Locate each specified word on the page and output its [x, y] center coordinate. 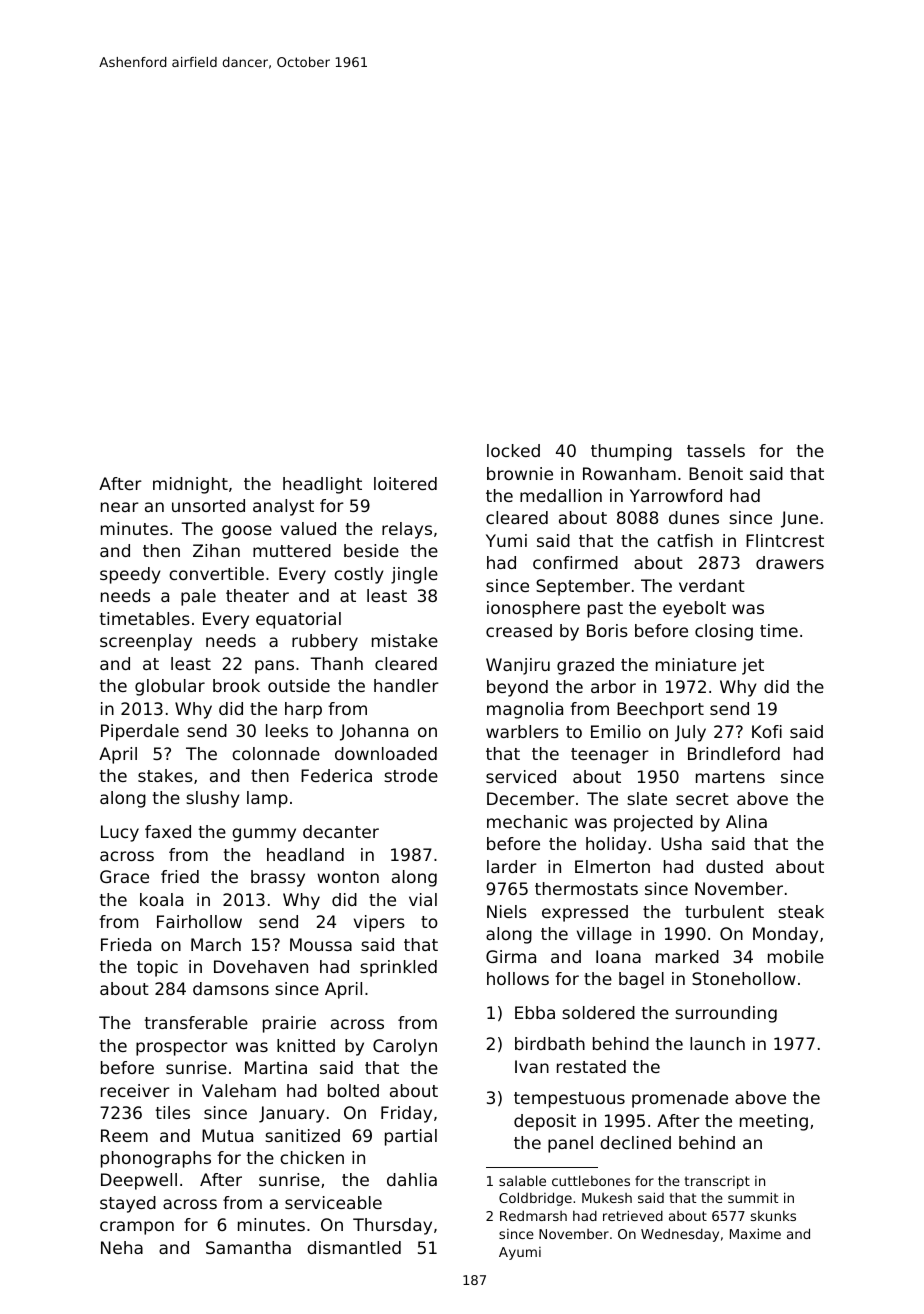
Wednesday [680, 1235]
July [690, 733]
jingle [414, 575]
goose [247, 532]
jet [753, 666]
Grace [124, 876]
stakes [165, 775]
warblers [522, 731]
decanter [341, 831]
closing [724, 632]
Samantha [248, 1247]
